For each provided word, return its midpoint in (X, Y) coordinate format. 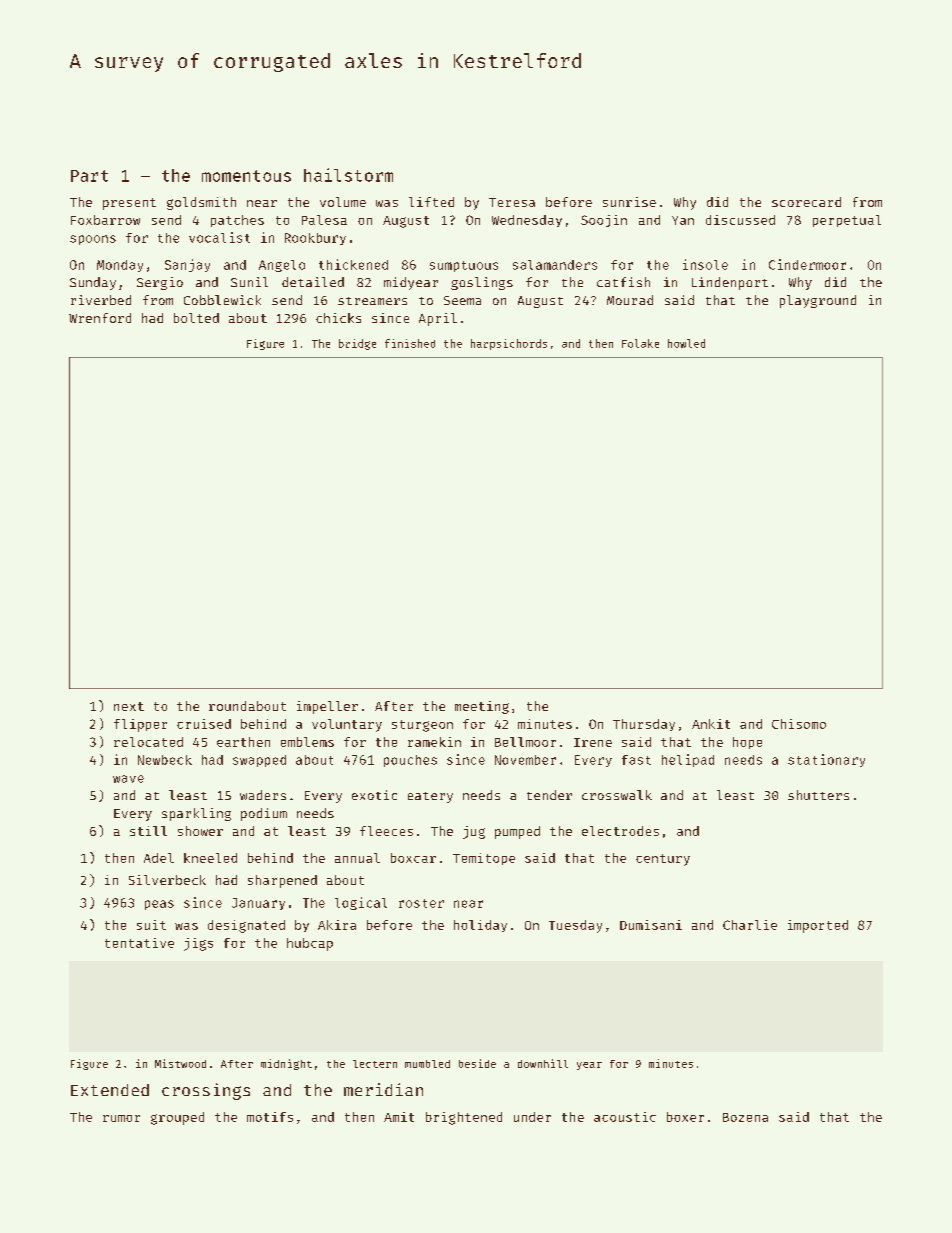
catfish (623, 282)
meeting (482, 707)
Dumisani (651, 925)
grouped (177, 1118)
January (258, 904)
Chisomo (799, 724)
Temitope (484, 859)
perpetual (847, 221)
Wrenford (100, 318)
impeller (327, 707)
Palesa (324, 220)
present (129, 204)
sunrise (629, 202)
